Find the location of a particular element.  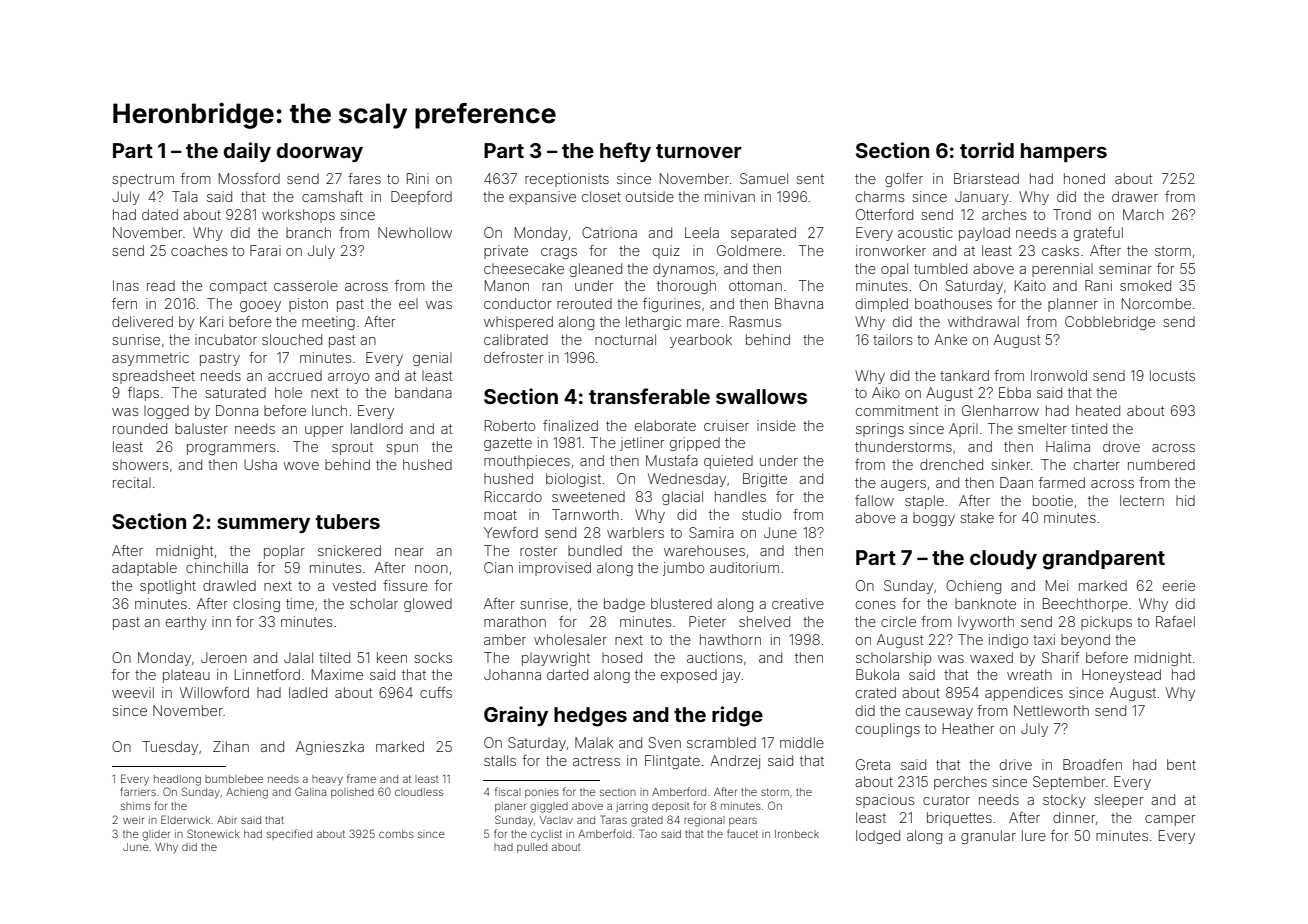

frame is located at coordinates (361, 778).
